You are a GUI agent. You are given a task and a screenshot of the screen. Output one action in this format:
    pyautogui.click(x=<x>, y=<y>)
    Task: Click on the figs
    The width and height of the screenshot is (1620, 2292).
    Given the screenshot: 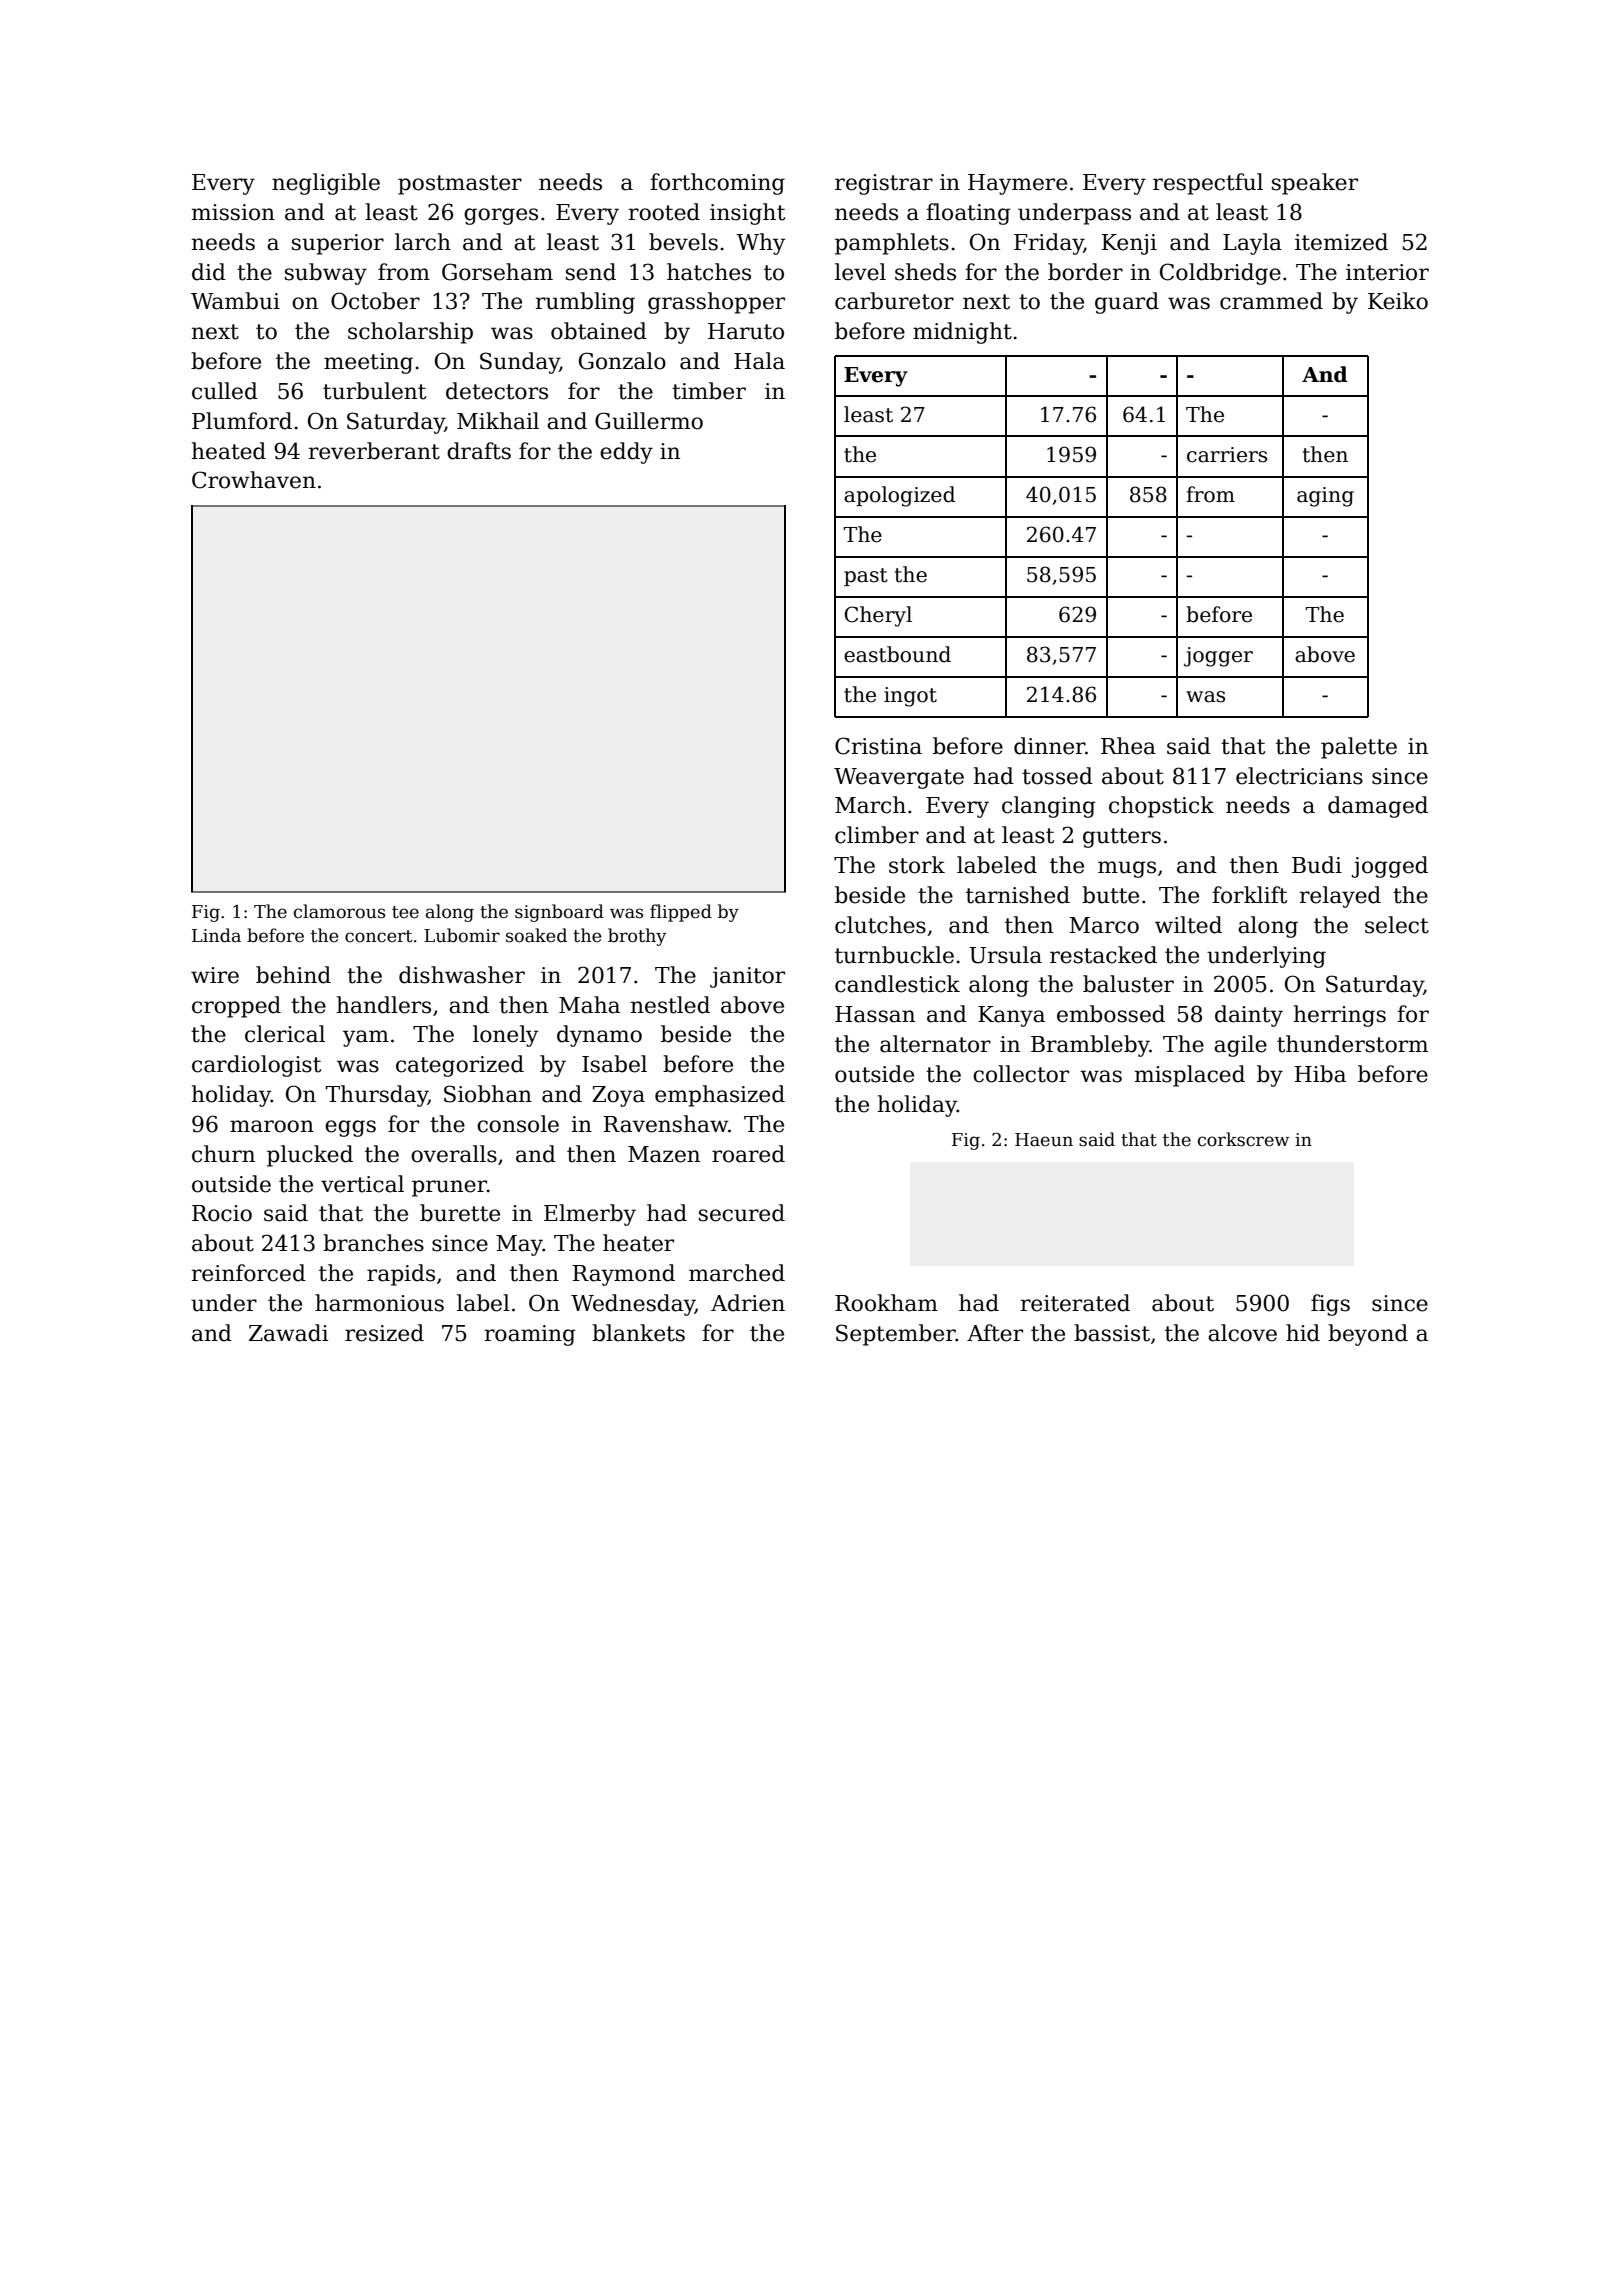 What is the action you would take?
    pyautogui.click(x=1330, y=1305)
